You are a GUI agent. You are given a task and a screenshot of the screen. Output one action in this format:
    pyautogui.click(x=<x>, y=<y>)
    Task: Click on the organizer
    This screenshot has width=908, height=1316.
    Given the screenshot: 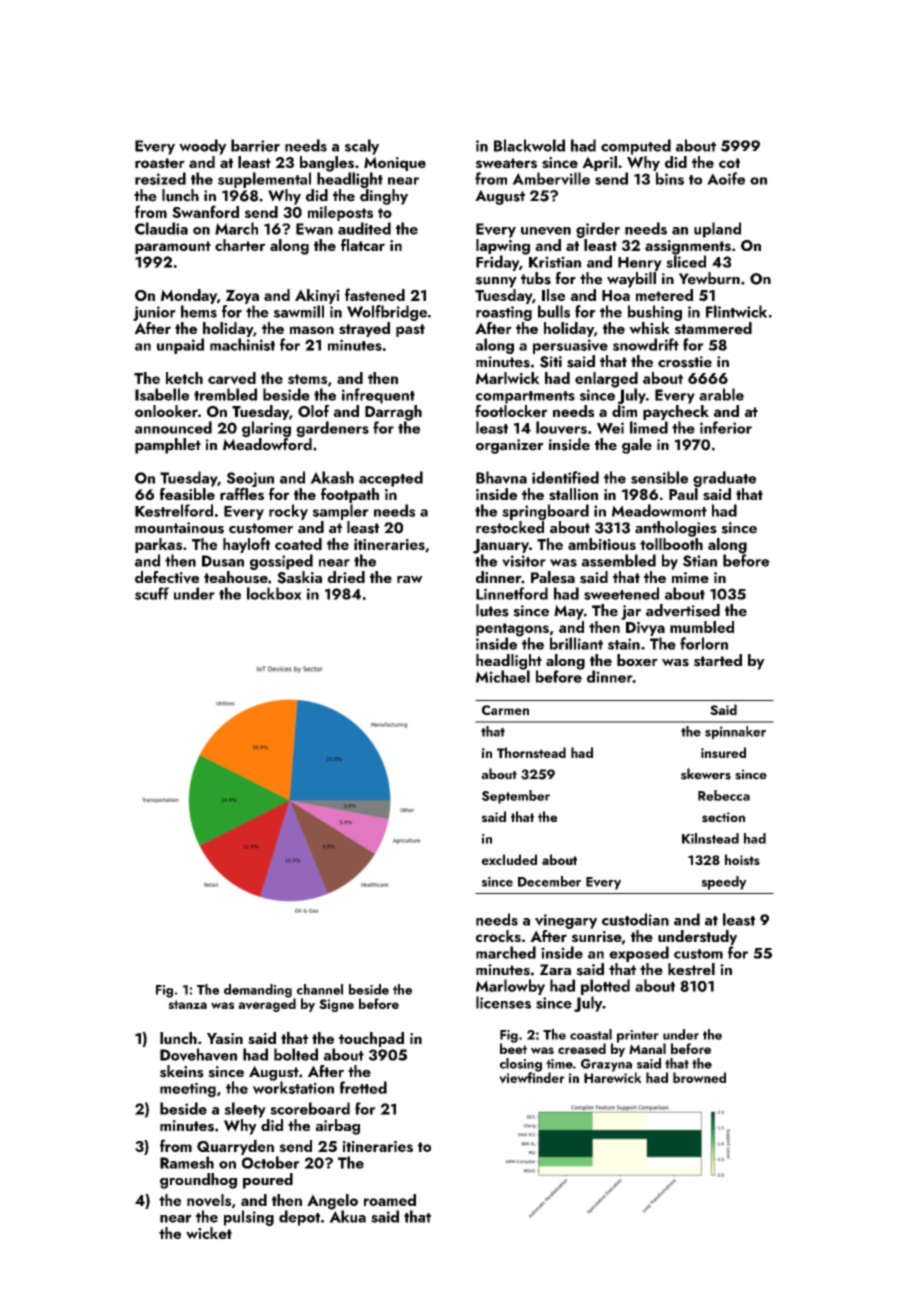 What is the action you would take?
    pyautogui.click(x=510, y=446)
